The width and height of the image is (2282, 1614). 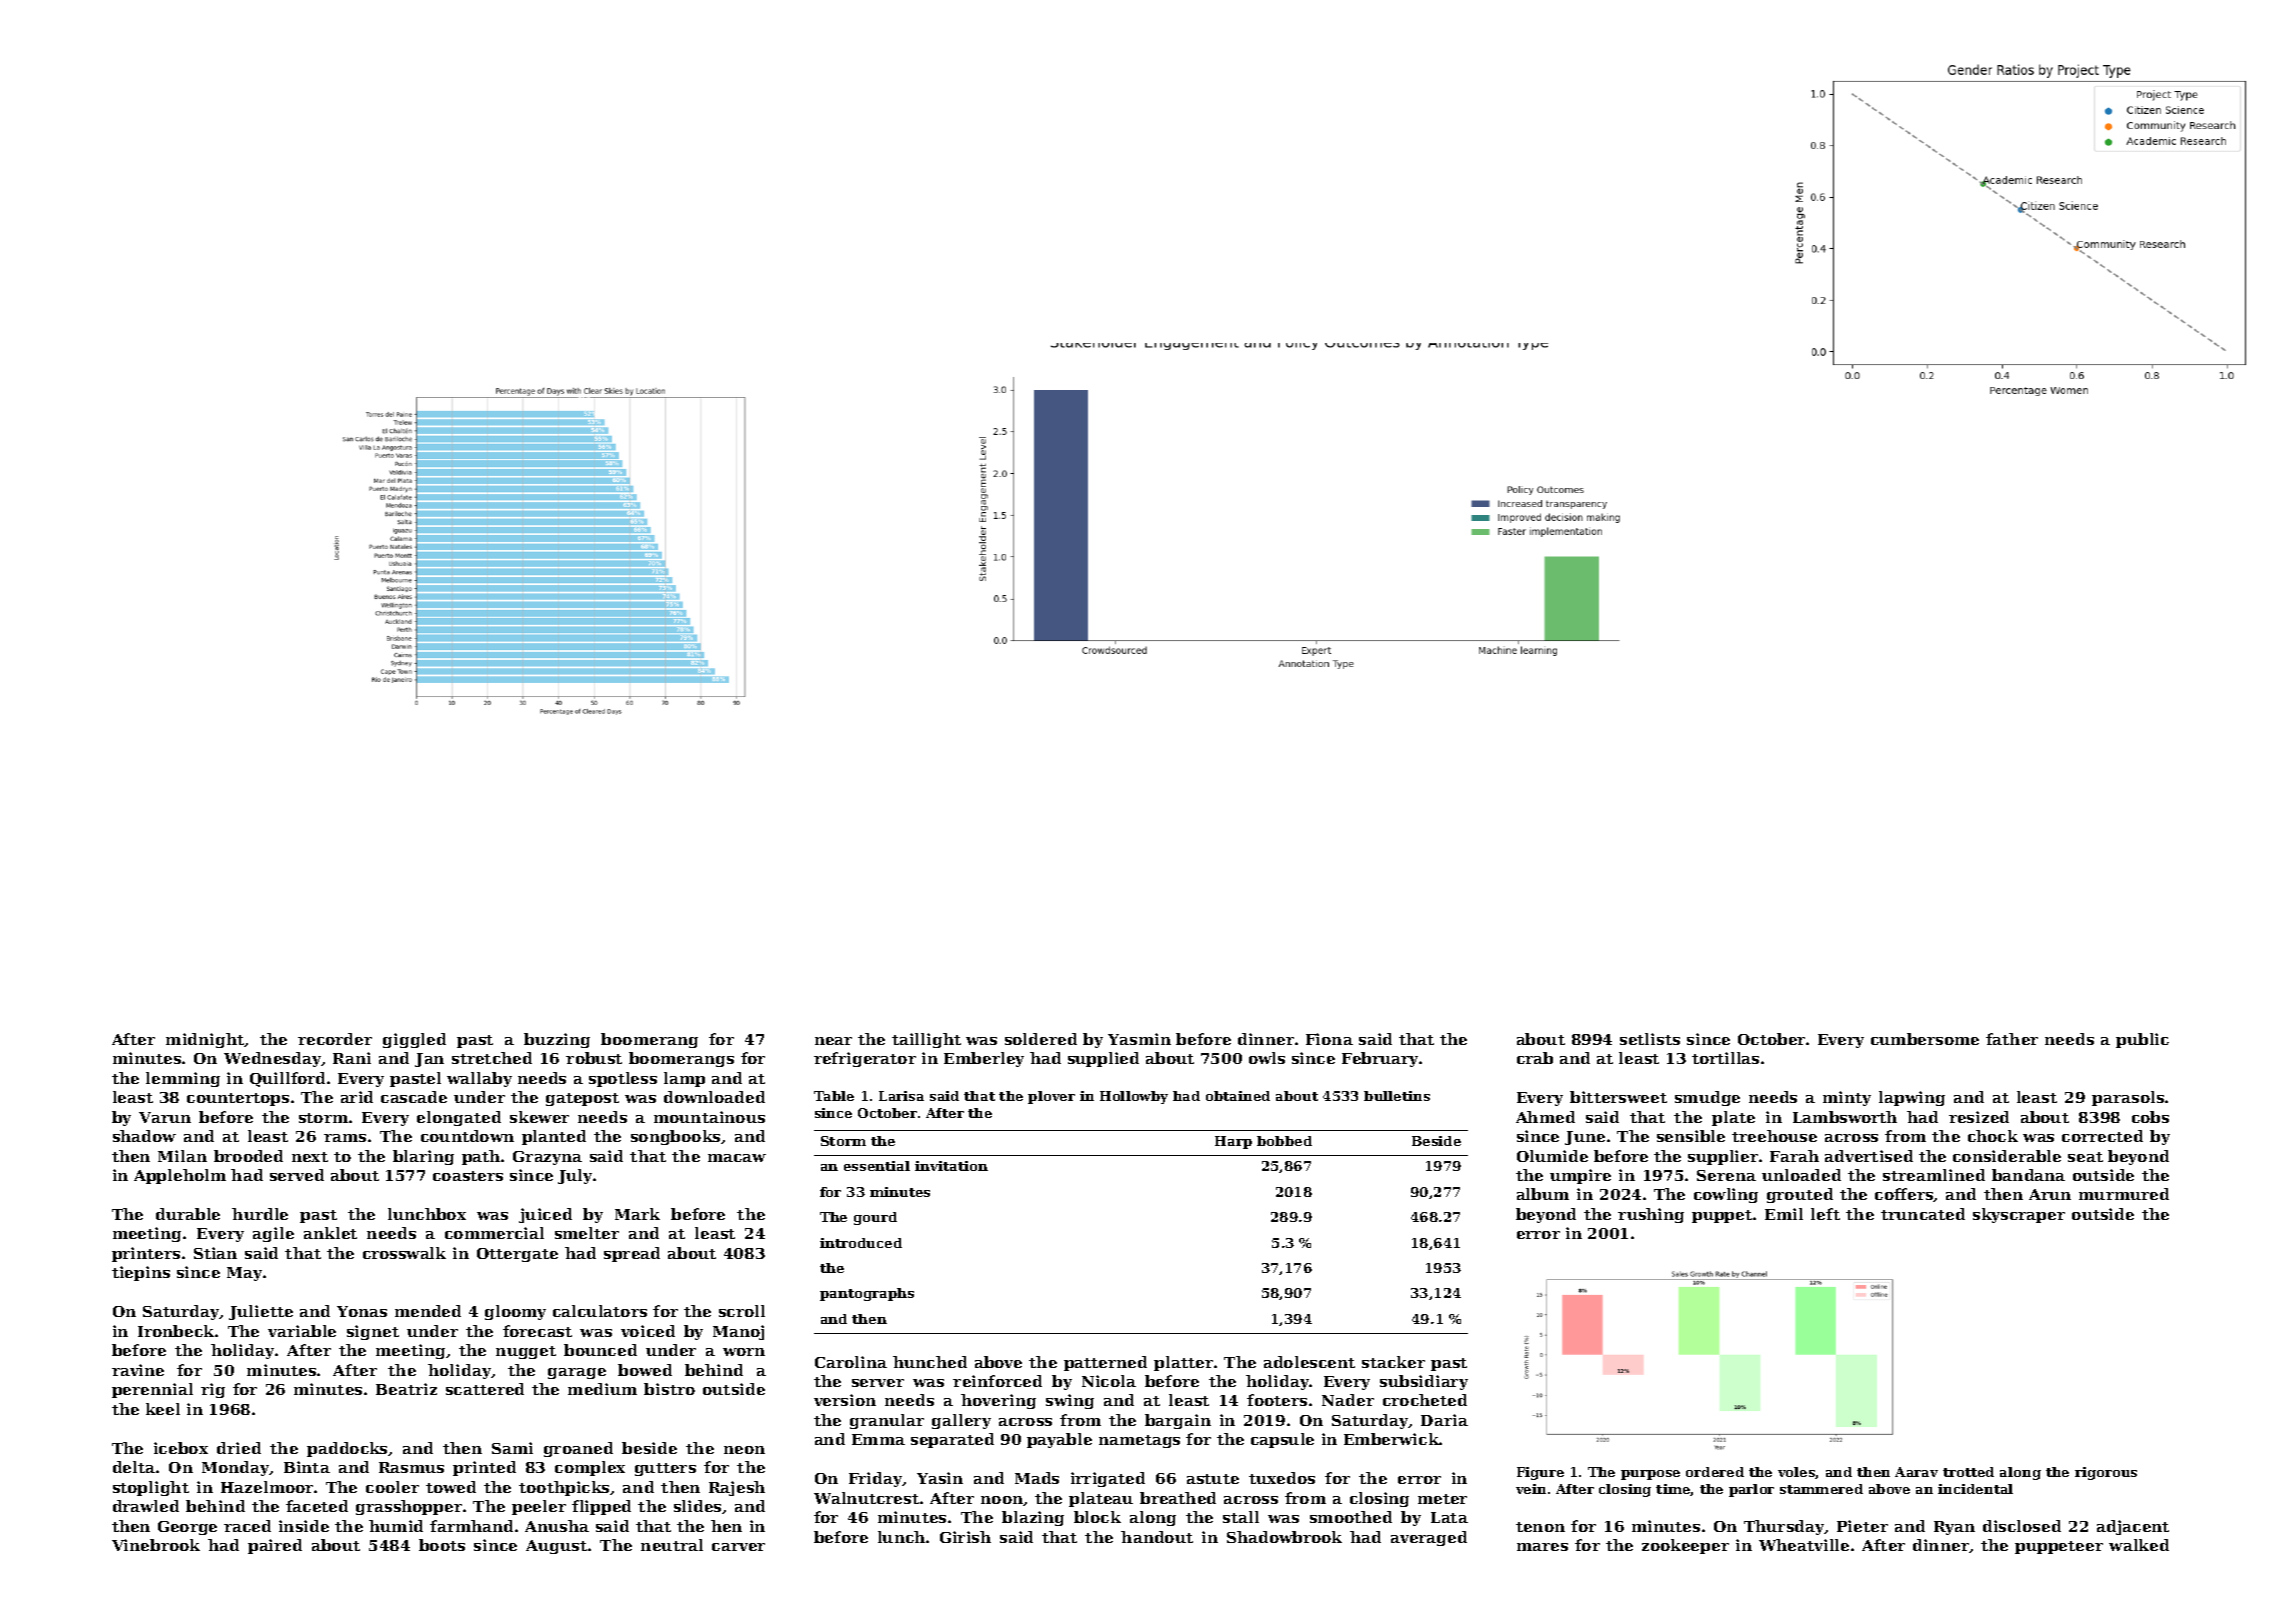 What do you see at coordinates (645, 1370) in the image?
I see `bowed` at bounding box center [645, 1370].
